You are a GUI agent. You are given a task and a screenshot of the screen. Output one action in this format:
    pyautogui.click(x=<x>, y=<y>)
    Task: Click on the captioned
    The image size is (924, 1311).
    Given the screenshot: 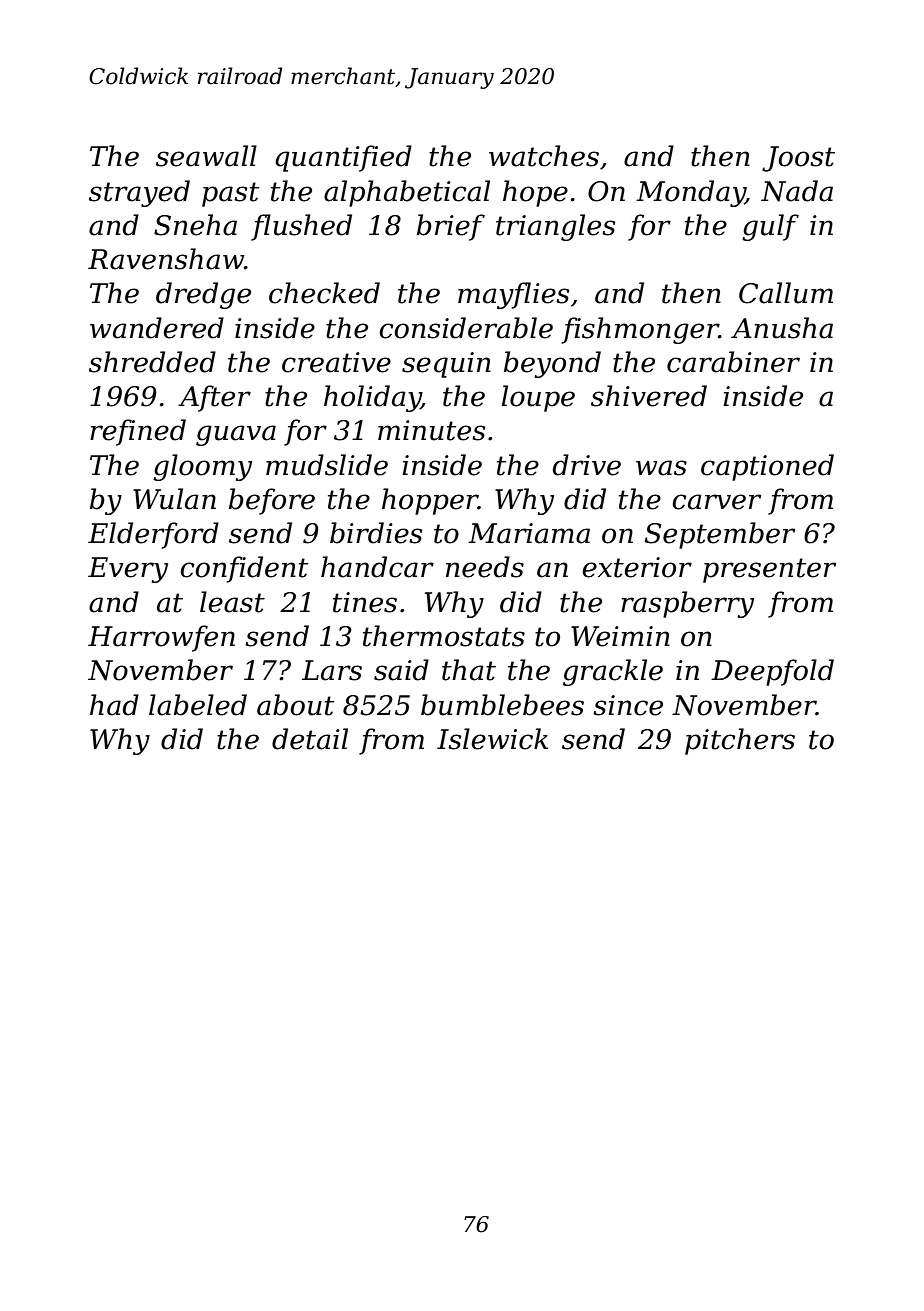 What is the action you would take?
    pyautogui.click(x=767, y=467)
